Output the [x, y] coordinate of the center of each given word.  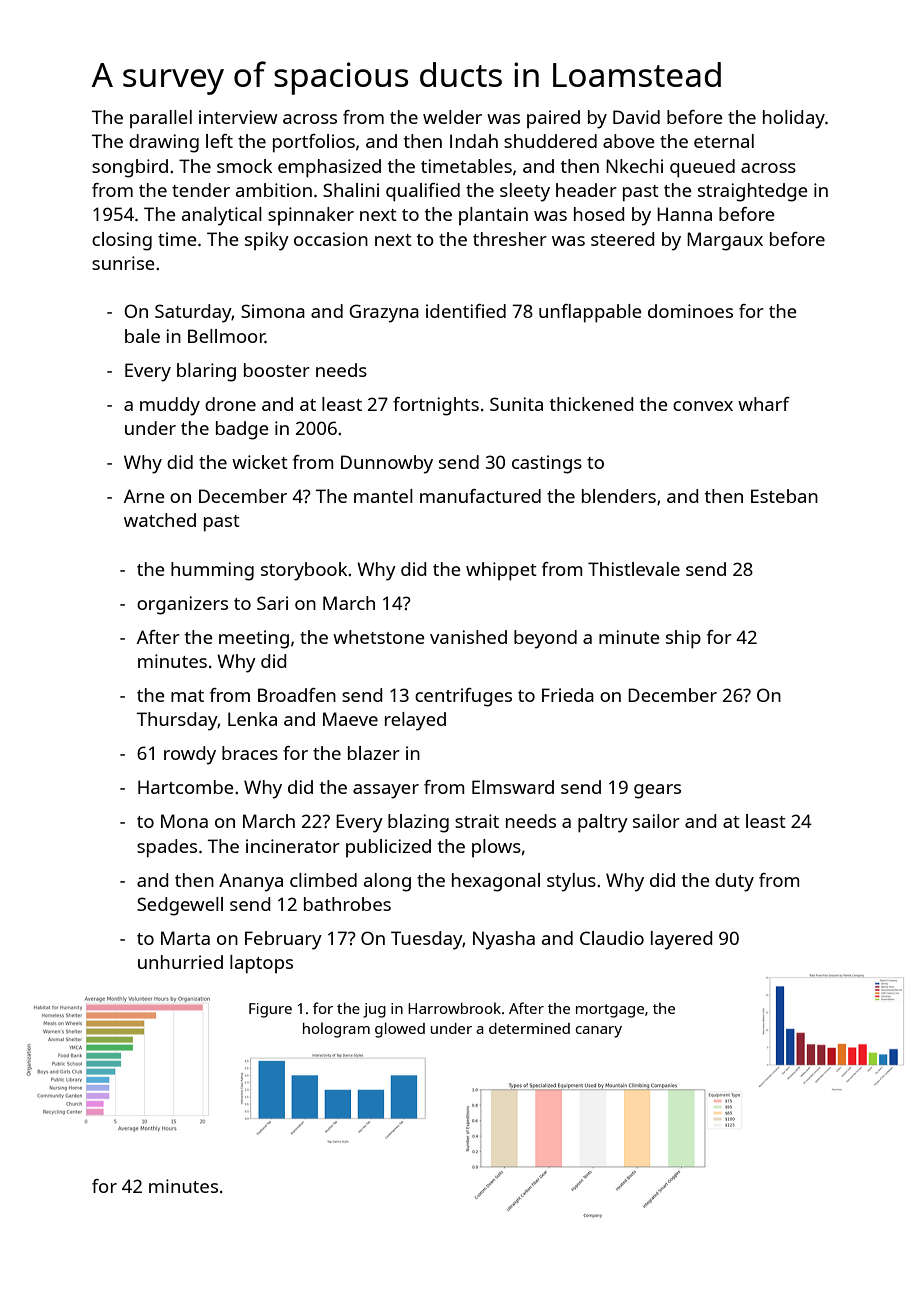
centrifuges [463, 697]
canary [599, 1032]
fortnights [436, 406]
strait [477, 821]
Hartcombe [186, 787]
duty [734, 882]
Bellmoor [226, 336]
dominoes [690, 311]
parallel [161, 119]
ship [683, 639]
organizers [182, 605]
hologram [336, 1030]
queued [702, 168]
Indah [474, 141]
